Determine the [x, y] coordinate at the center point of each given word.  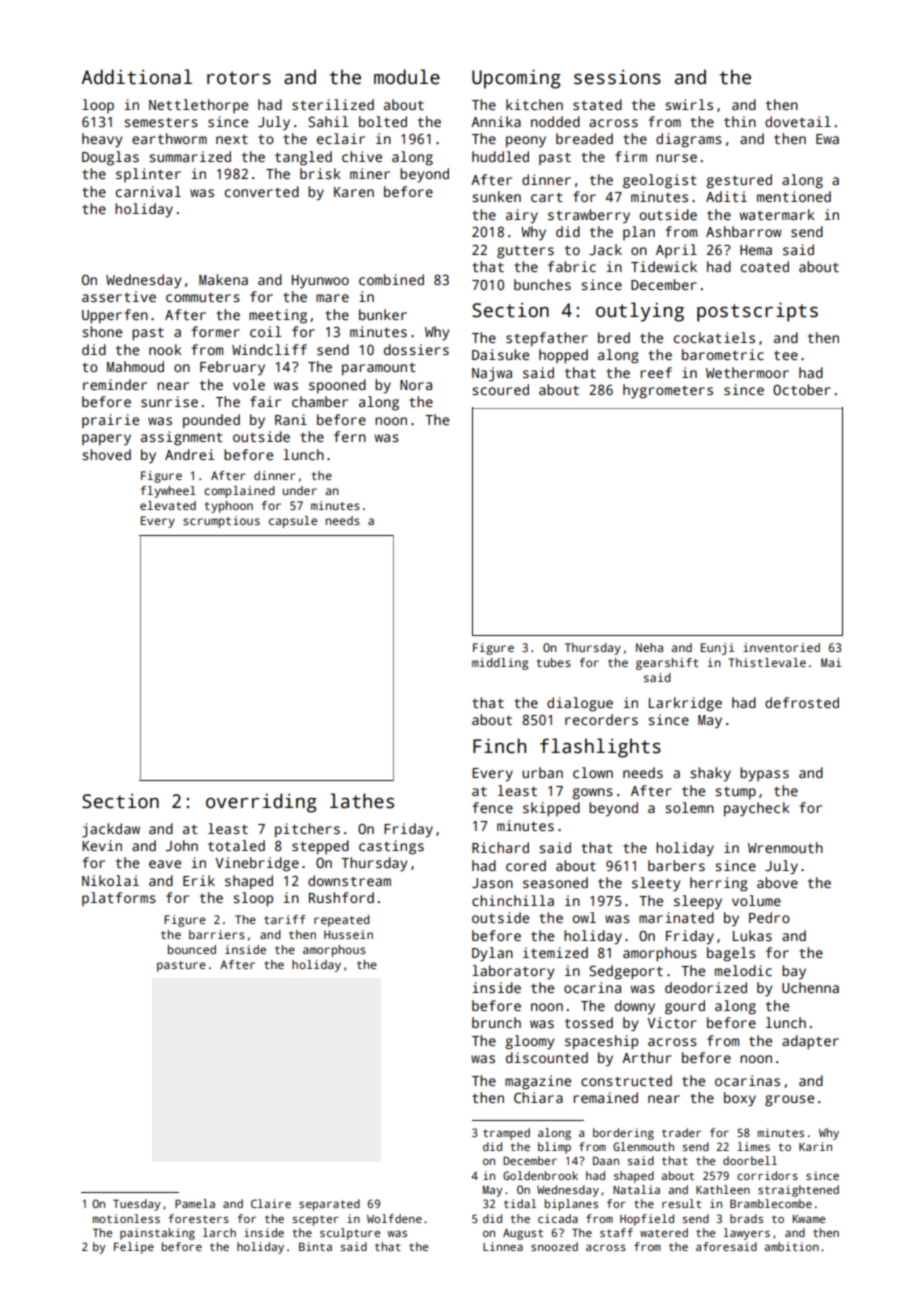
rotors [239, 78]
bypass [764, 774]
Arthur [647, 1057]
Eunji [717, 649]
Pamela [195, 1203]
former [215, 331]
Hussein [348, 934]
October [802, 389]
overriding [261, 803]
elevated [168, 505]
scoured [500, 389]
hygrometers [668, 391]
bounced [192, 949]
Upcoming [516, 79]
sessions [617, 77]
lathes [362, 801]
